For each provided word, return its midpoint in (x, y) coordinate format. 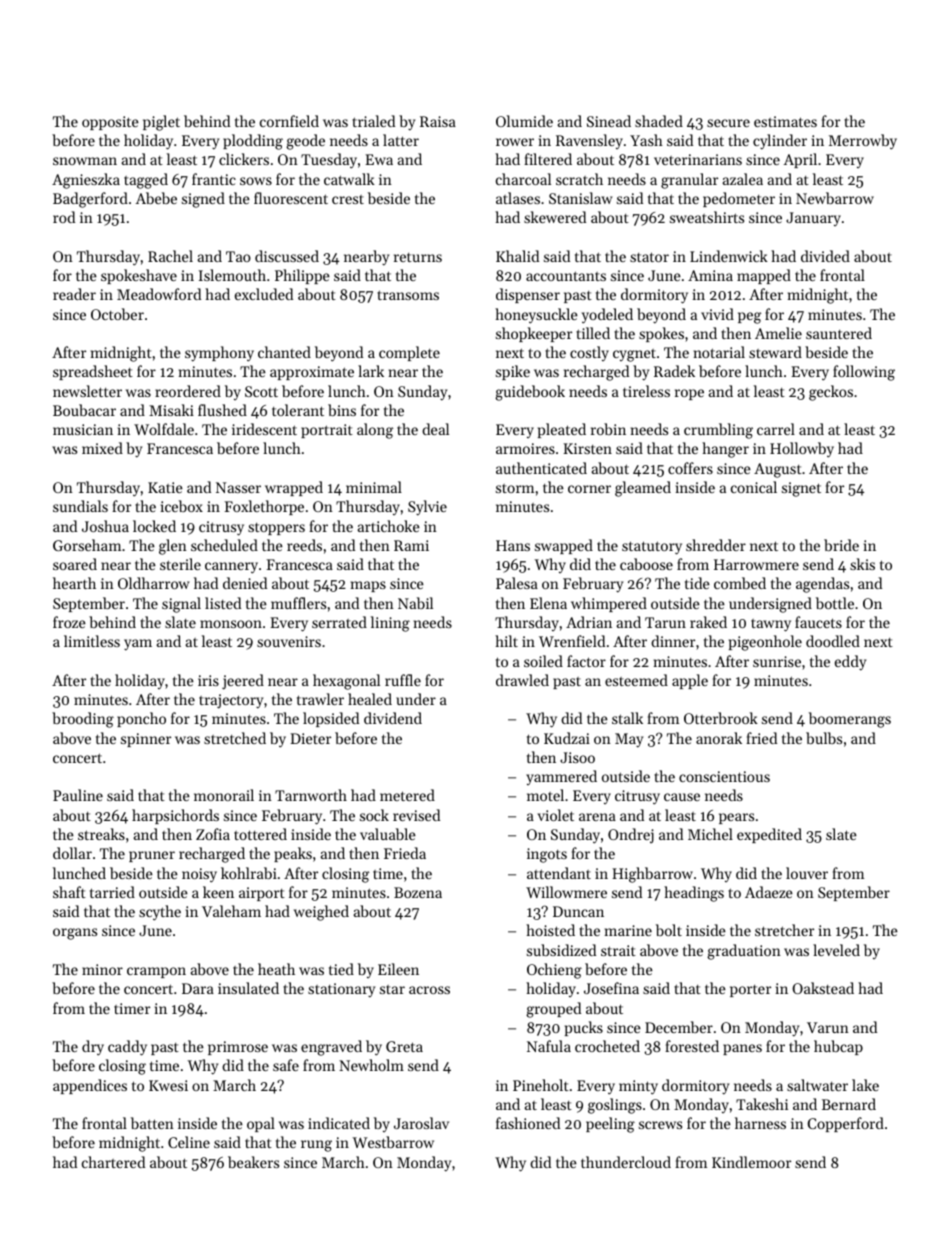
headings (694, 894)
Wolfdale (164, 429)
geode (305, 142)
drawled (522, 680)
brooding (83, 720)
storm (515, 488)
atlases (518, 198)
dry (93, 1048)
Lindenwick (729, 256)
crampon (156, 972)
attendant (559, 873)
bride (841, 545)
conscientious (724, 776)
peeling (610, 1125)
